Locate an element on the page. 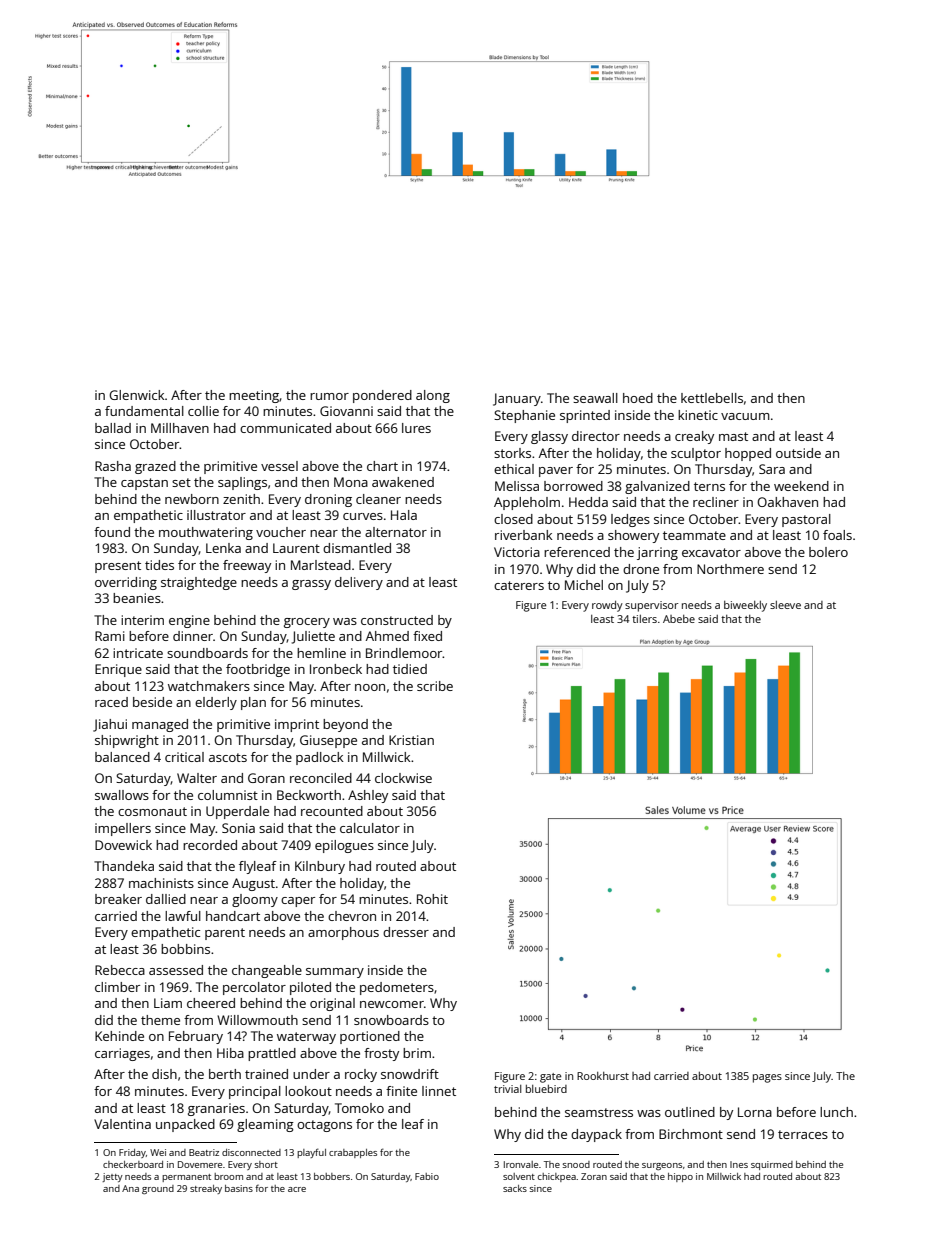 This page has height=1233, width=952. delivery is located at coordinates (359, 583).
